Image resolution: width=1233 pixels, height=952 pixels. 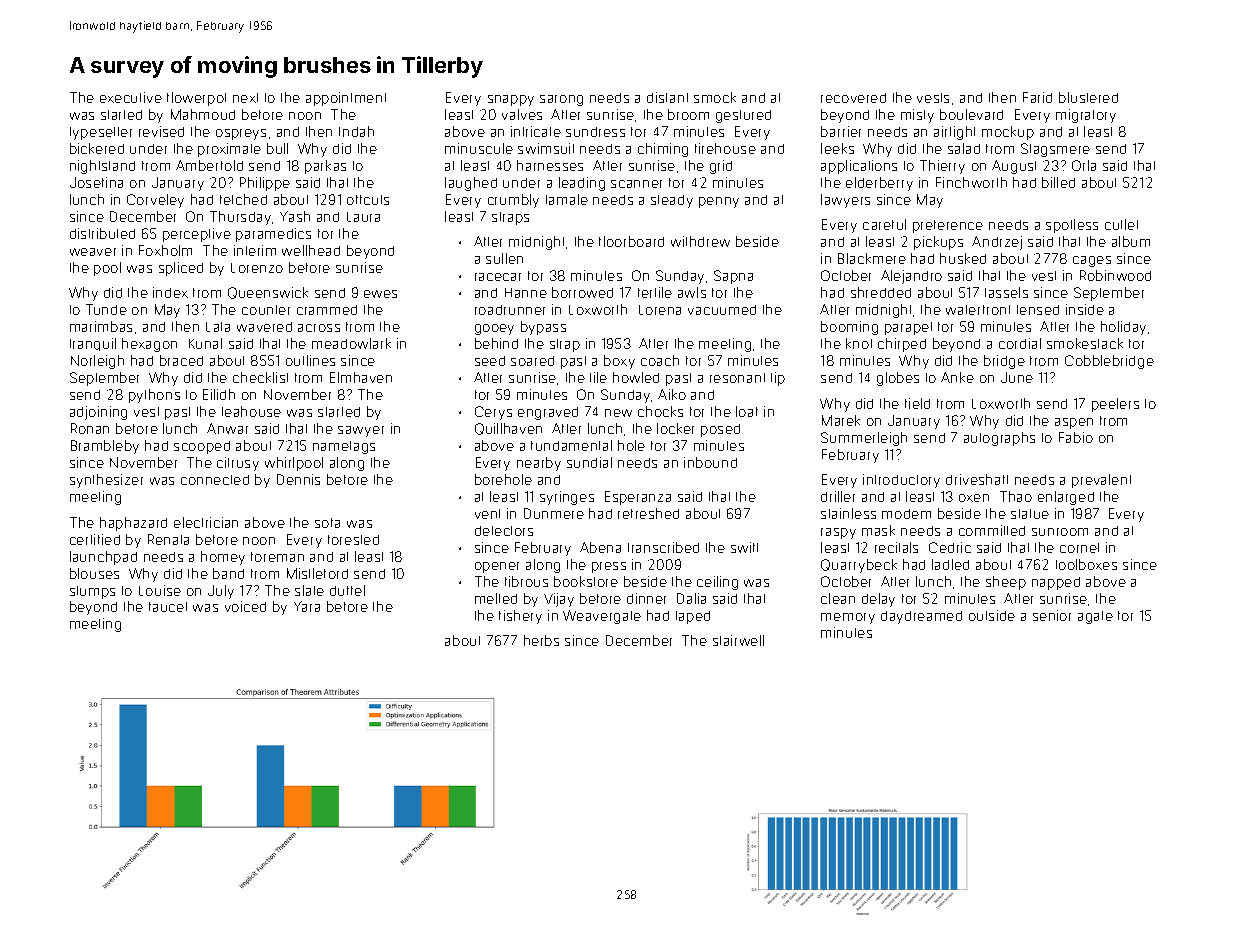 I want to click on Farid, so click(x=1037, y=97).
